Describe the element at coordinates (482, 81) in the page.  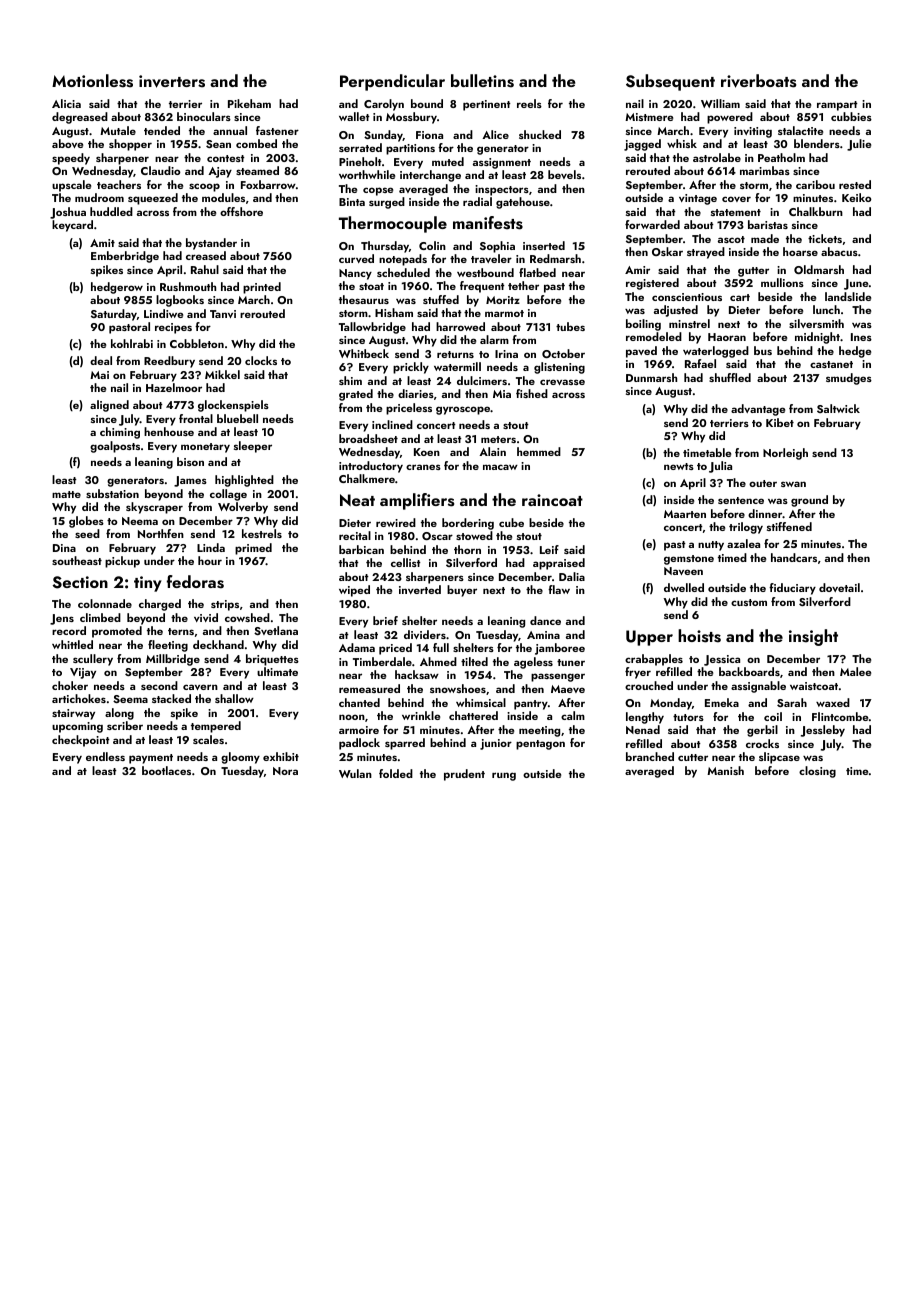
I see `bulletins` at that location.
